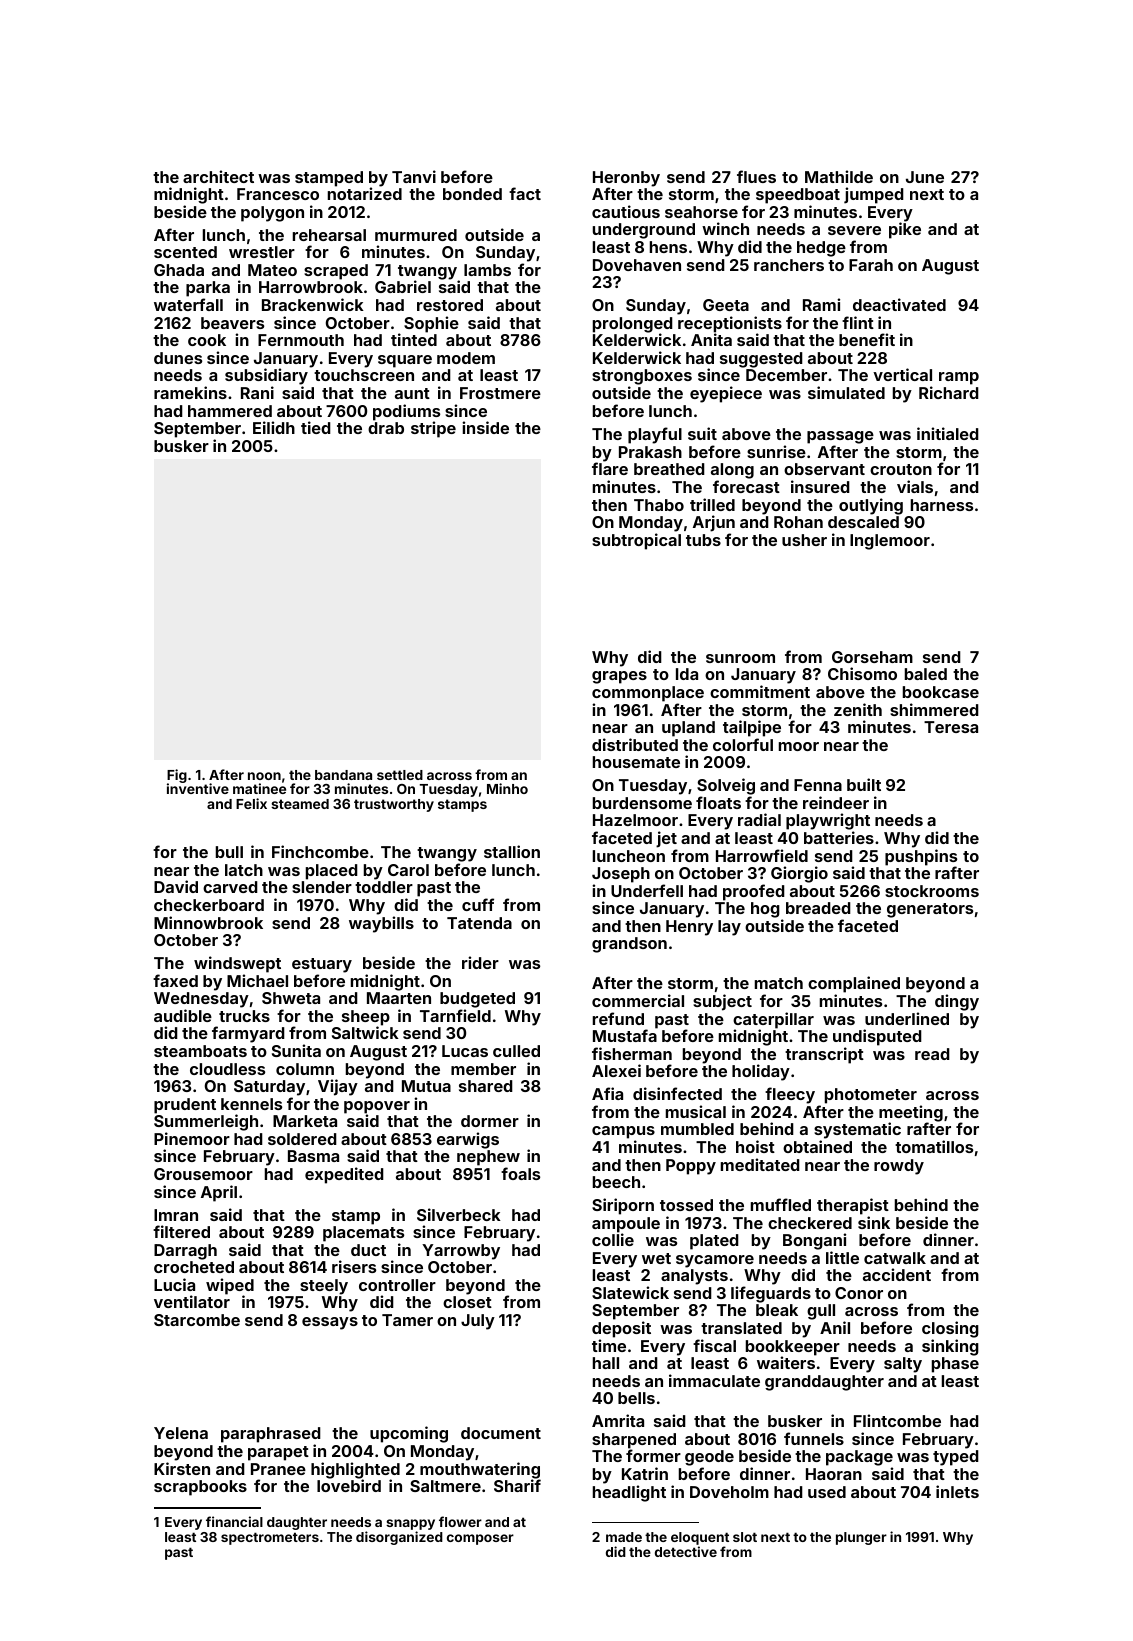 The height and width of the image is (1641, 1133). I want to click on Fig, so click(177, 776).
